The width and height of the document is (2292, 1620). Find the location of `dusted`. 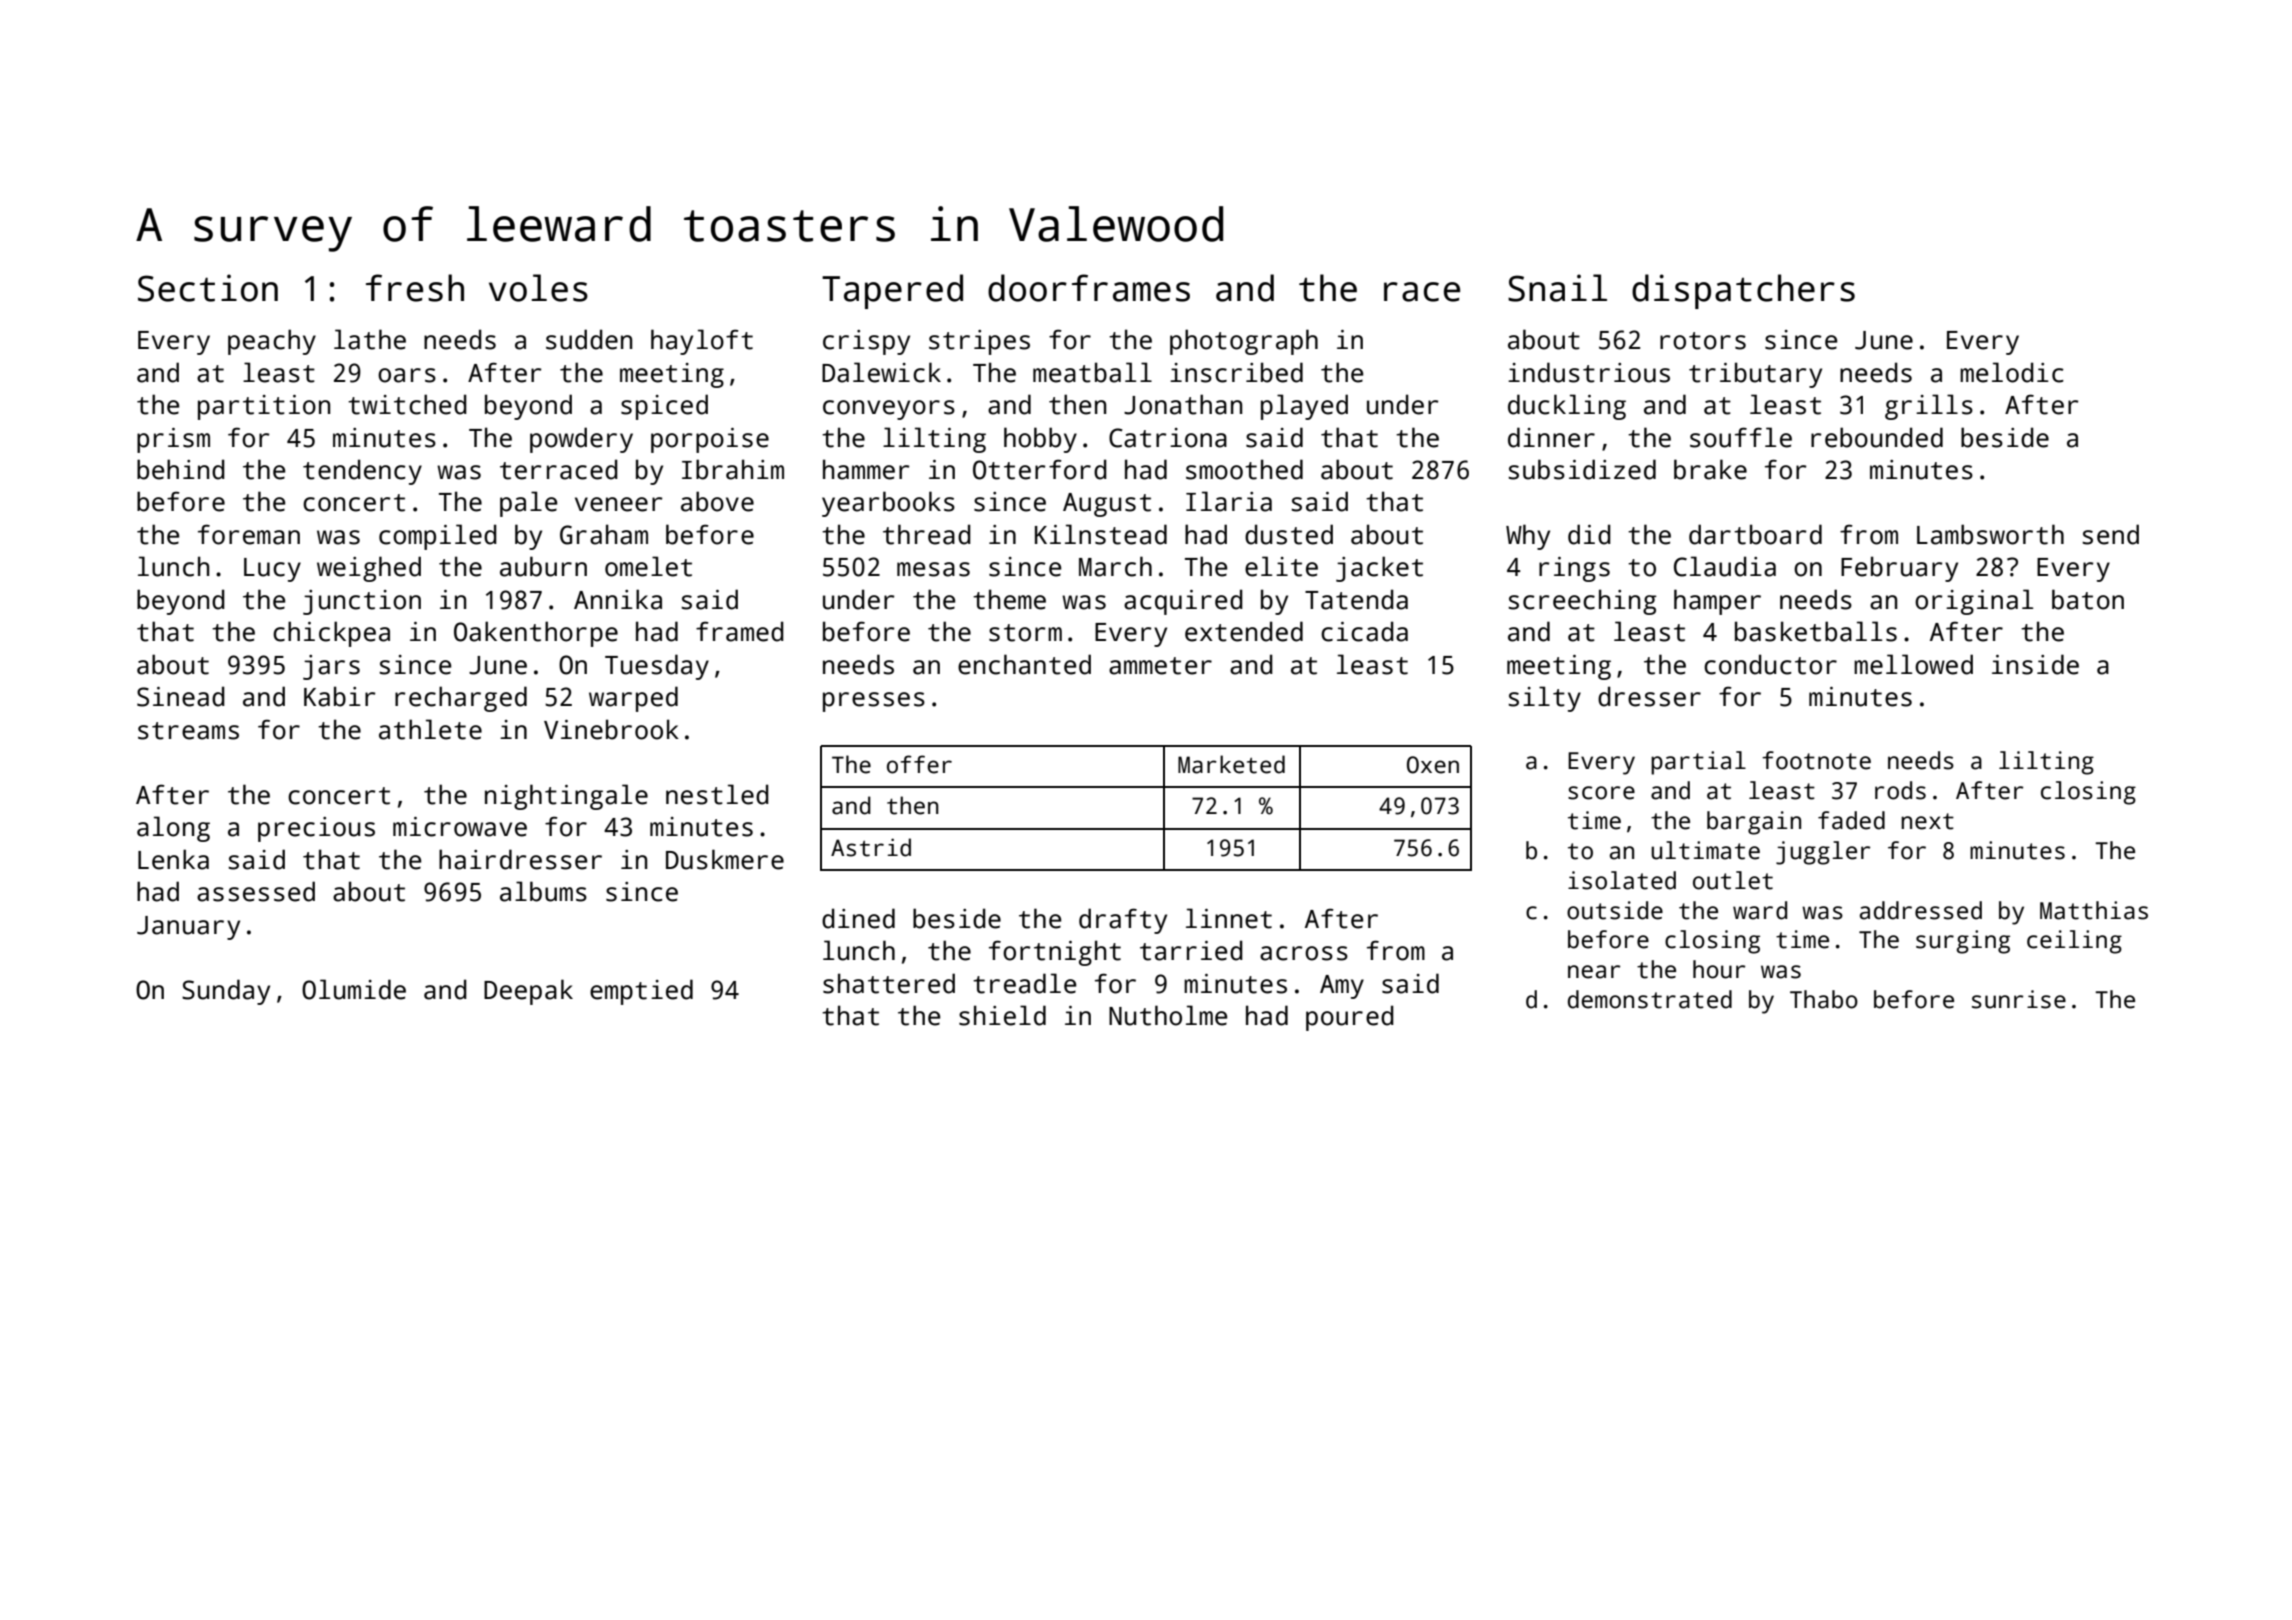

dusted is located at coordinates (1289, 534).
